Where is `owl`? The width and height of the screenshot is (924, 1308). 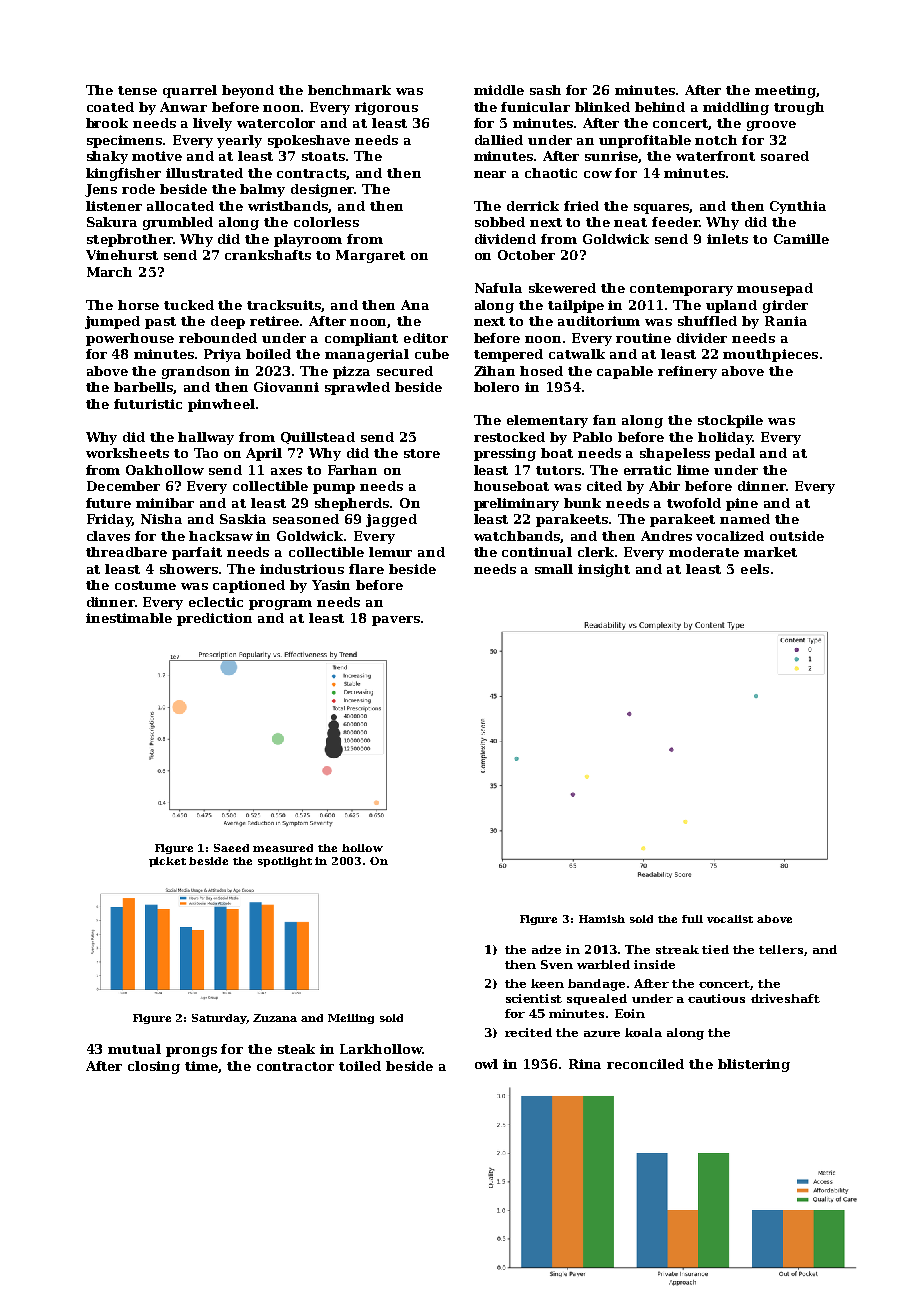 owl is located at coordinates (486, 1064).
